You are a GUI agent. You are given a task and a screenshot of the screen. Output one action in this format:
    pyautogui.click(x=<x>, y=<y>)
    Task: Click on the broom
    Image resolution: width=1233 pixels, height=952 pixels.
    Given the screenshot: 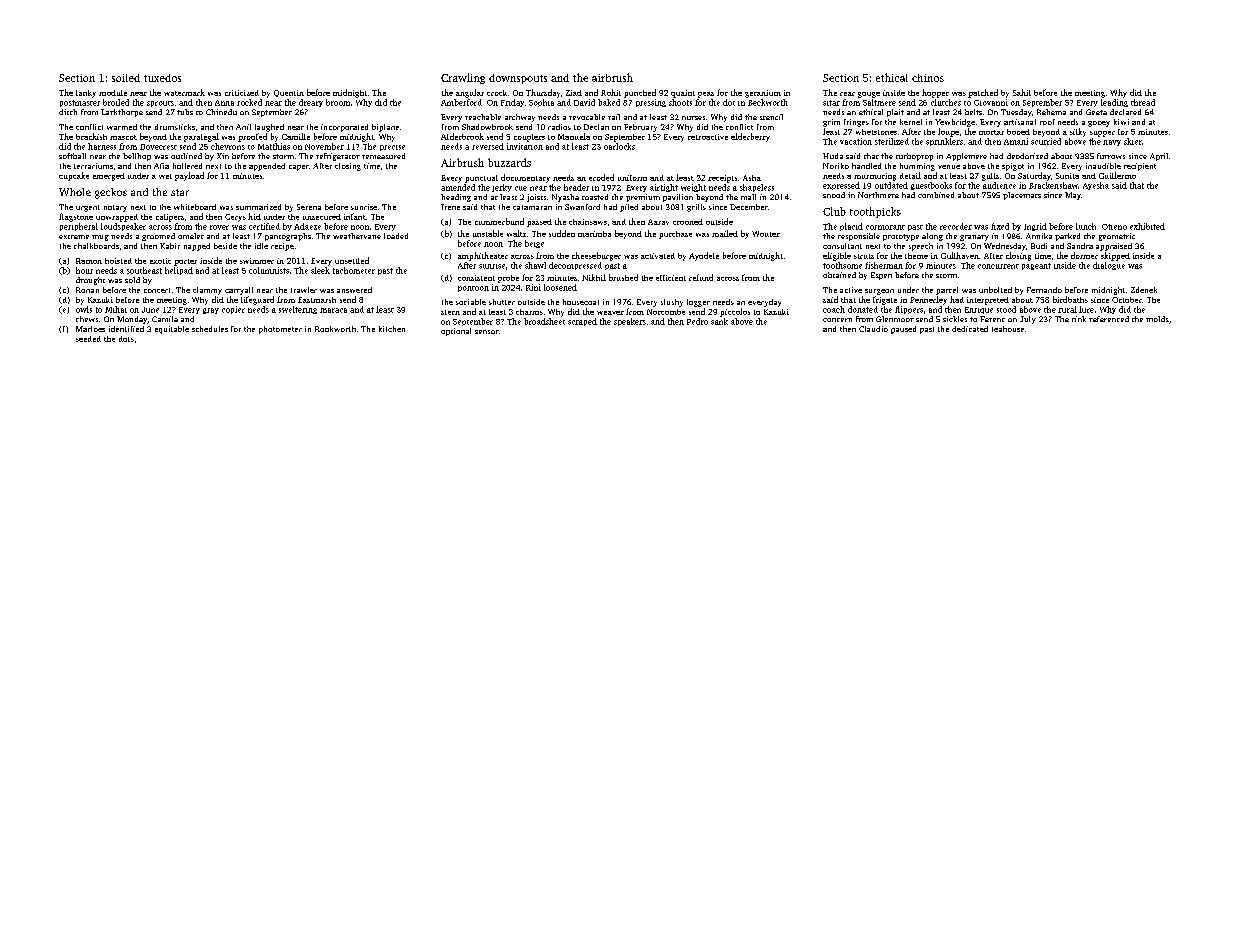 What is the action you would take?
    pyautogui.click(x=338, y=102)
